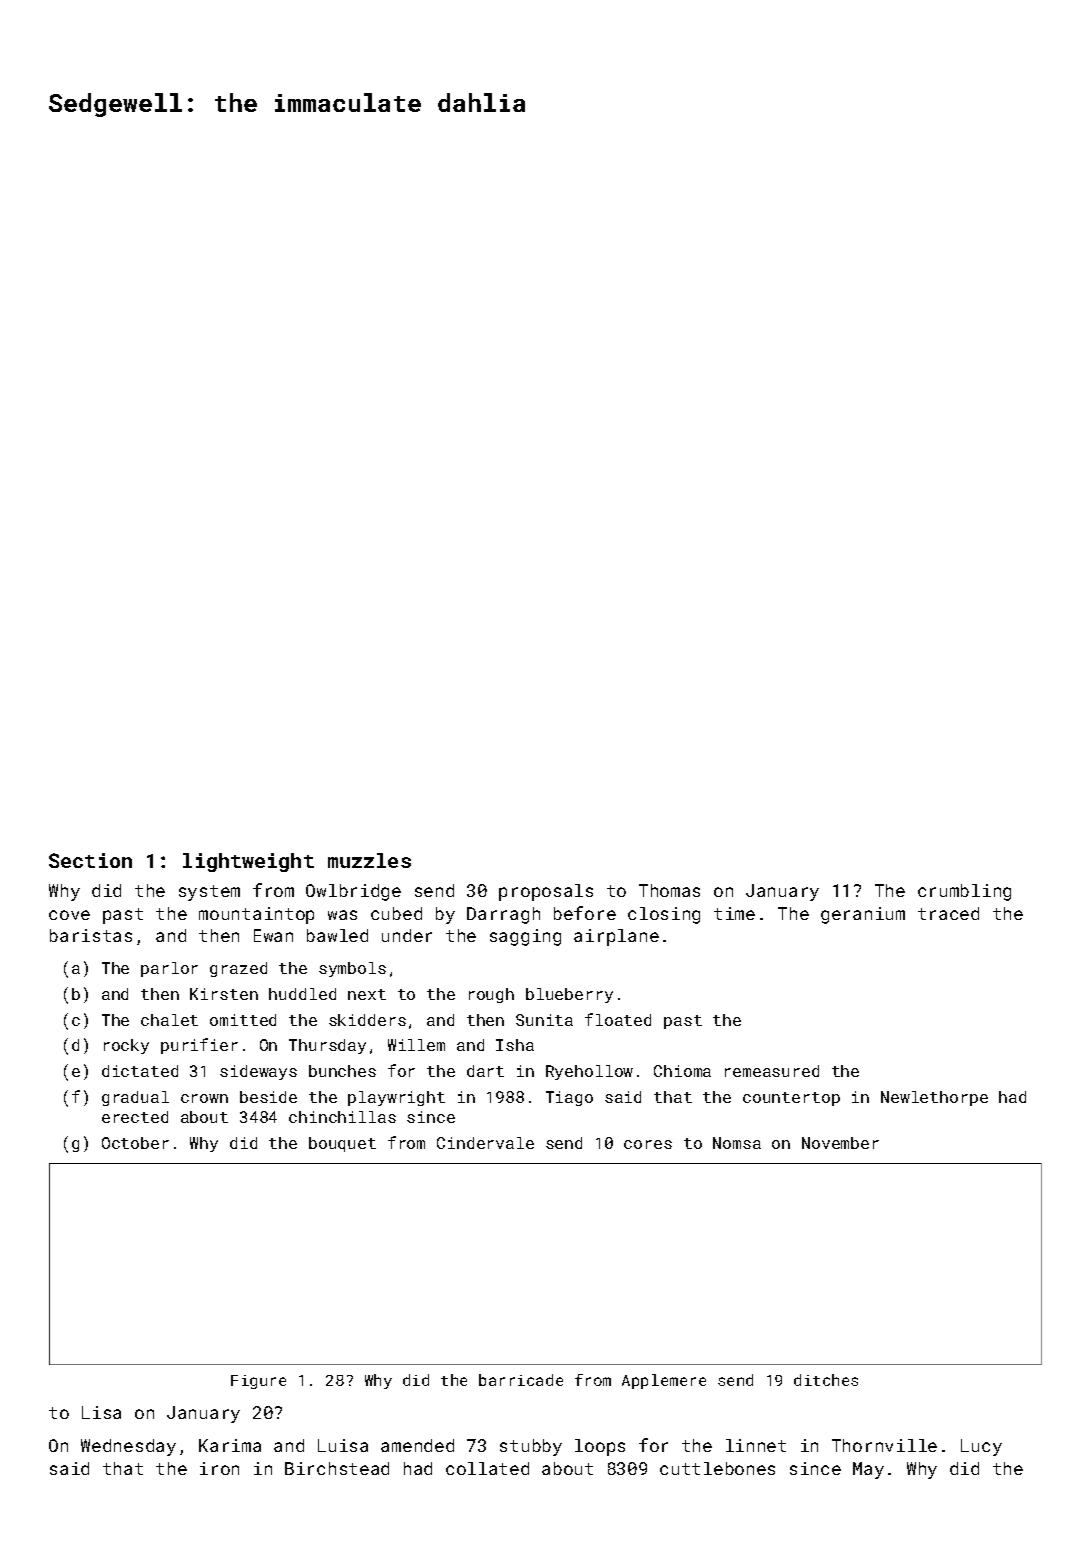 The width and height of the screenshot is (1091, 1544). Describe the element at coordinates (258, 1382) in the screenshot. I see `Figure` at that location.
